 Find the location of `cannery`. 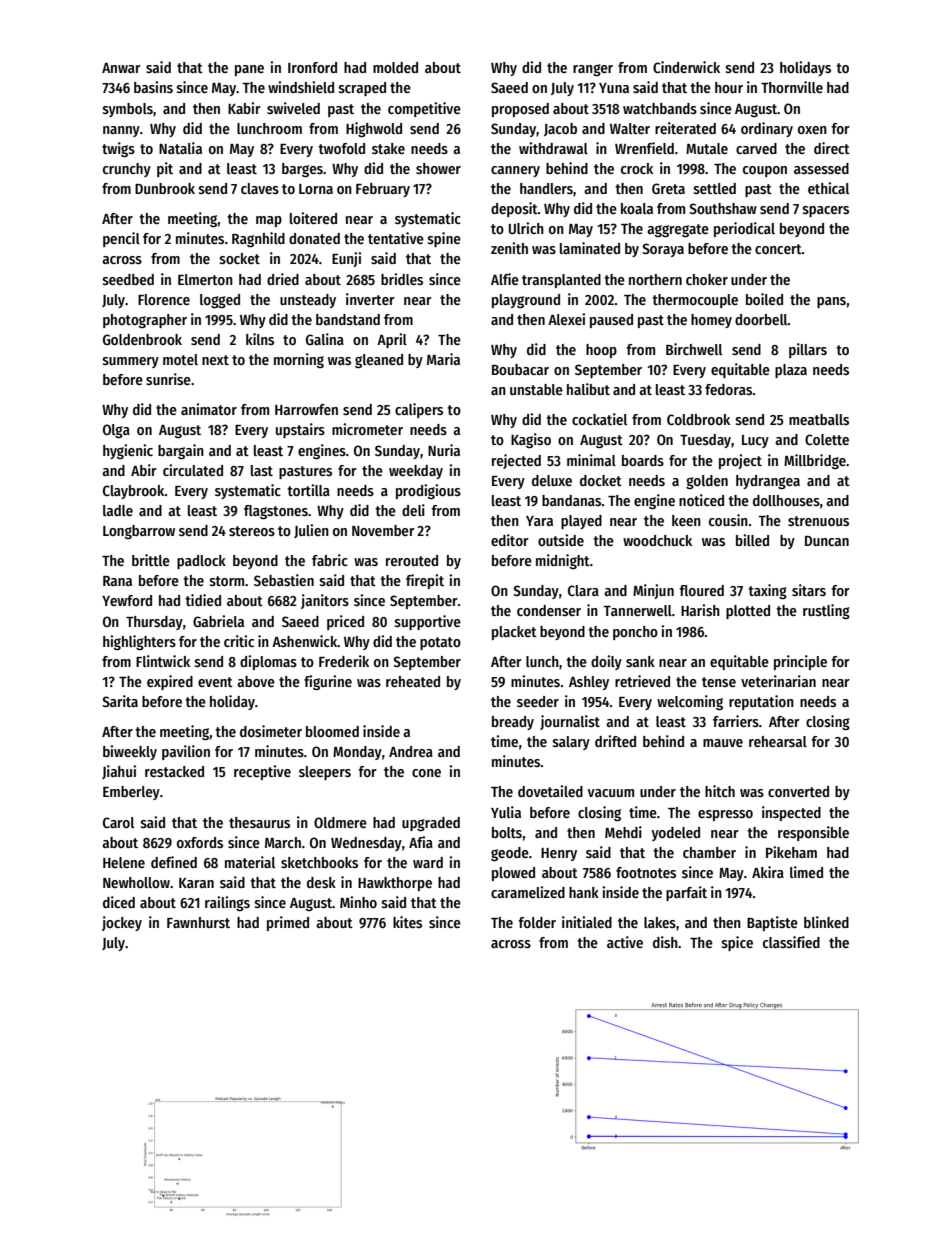

cannery is located at coordinates (515, 171).
